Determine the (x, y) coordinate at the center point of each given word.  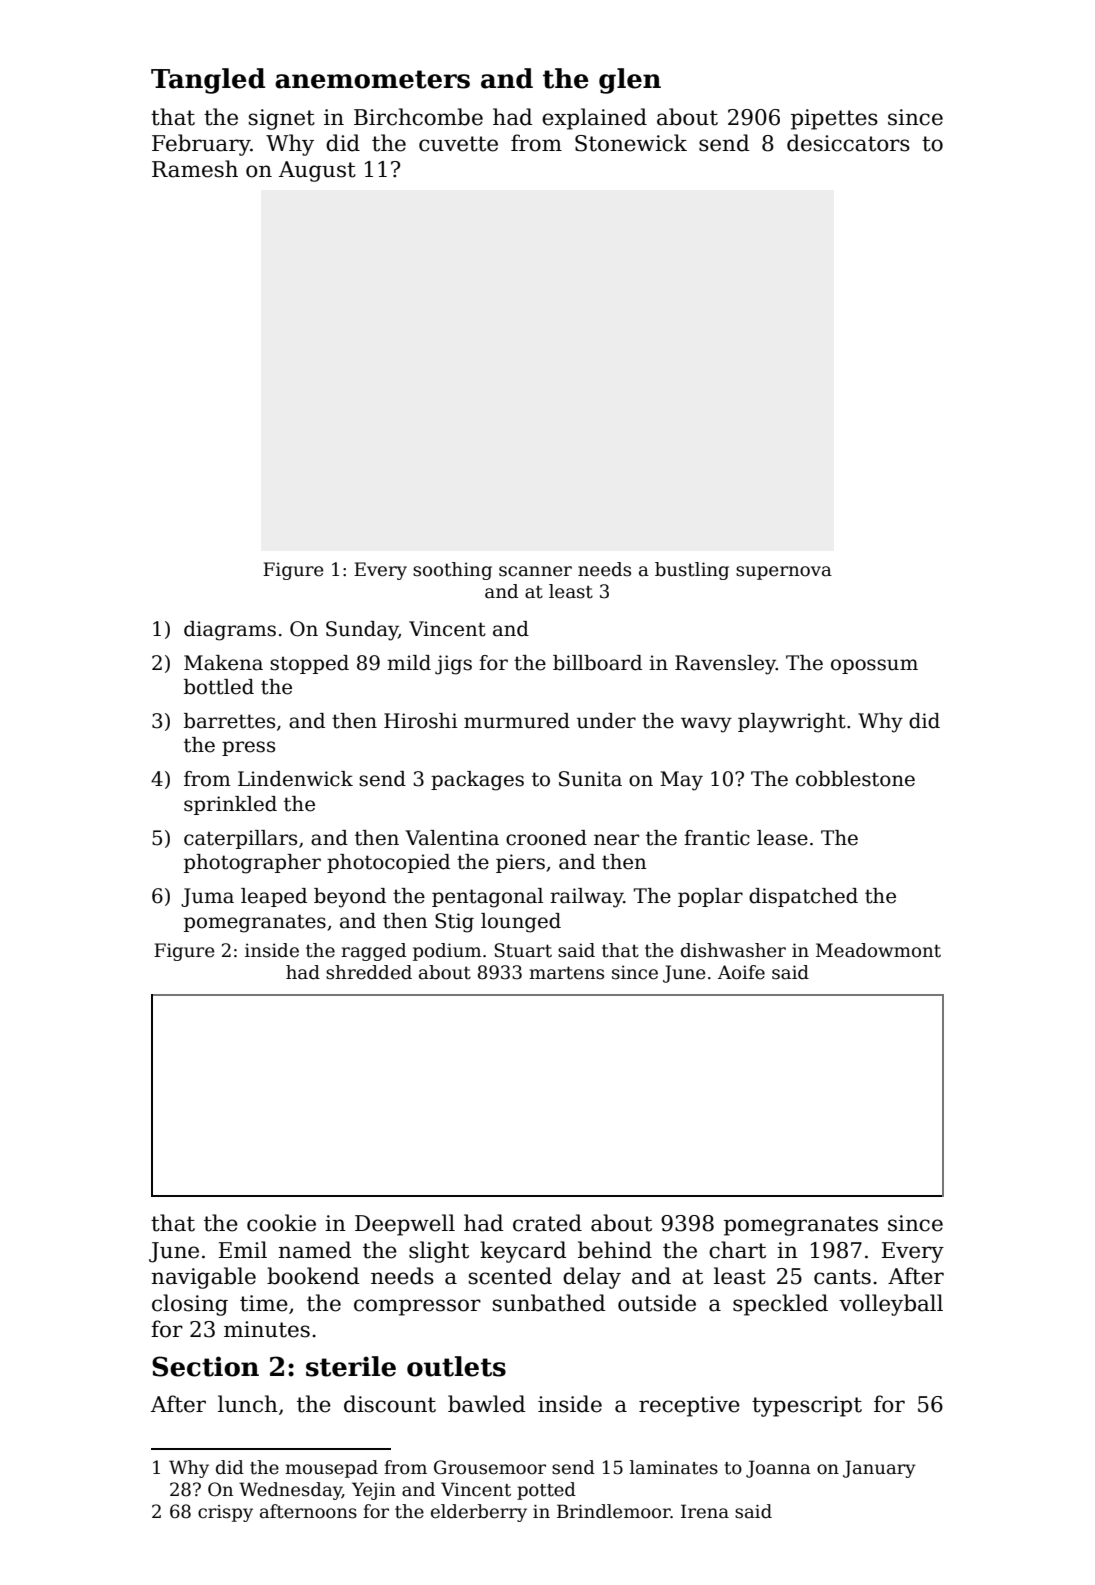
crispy (225, 1513)
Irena (705, 1511)
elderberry (479, 1513)
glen (630, 81)
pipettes (834, 119)
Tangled (208, 81)
